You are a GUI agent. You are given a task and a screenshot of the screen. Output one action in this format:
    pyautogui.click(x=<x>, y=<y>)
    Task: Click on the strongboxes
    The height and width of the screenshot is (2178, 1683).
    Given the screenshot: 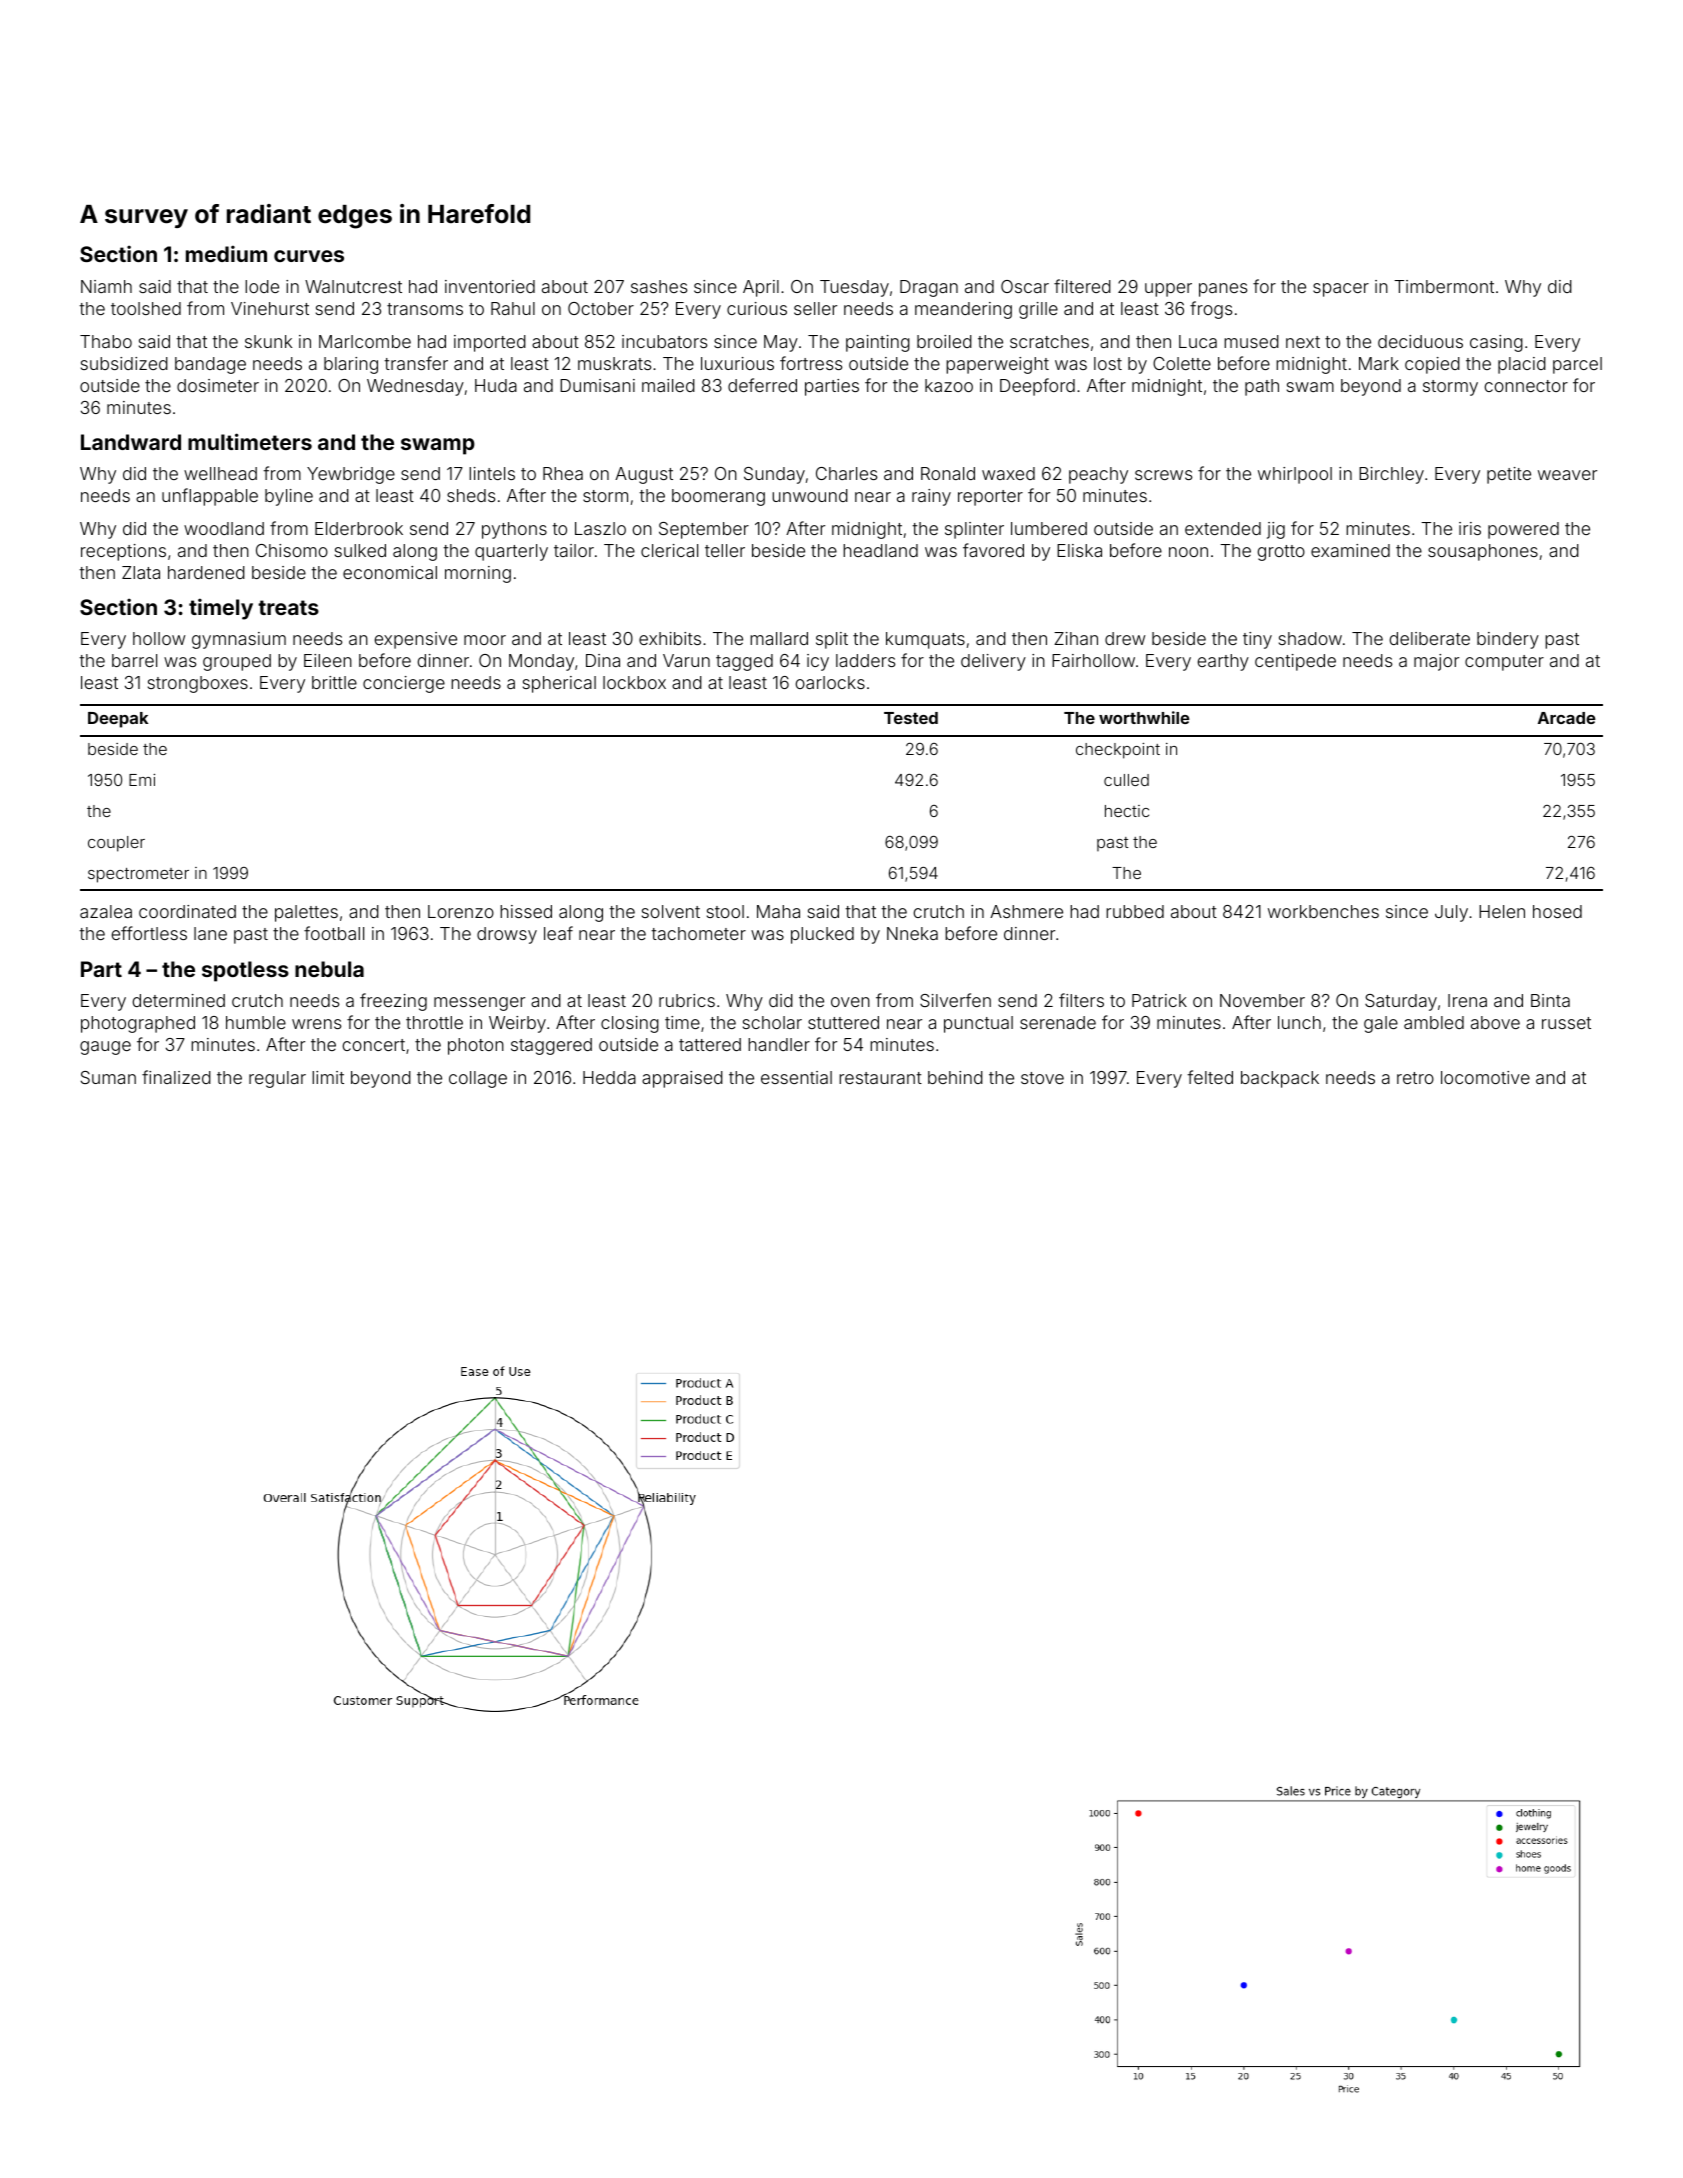 What is the action you would take?
    pyautogui.click(x=198, y=684)
